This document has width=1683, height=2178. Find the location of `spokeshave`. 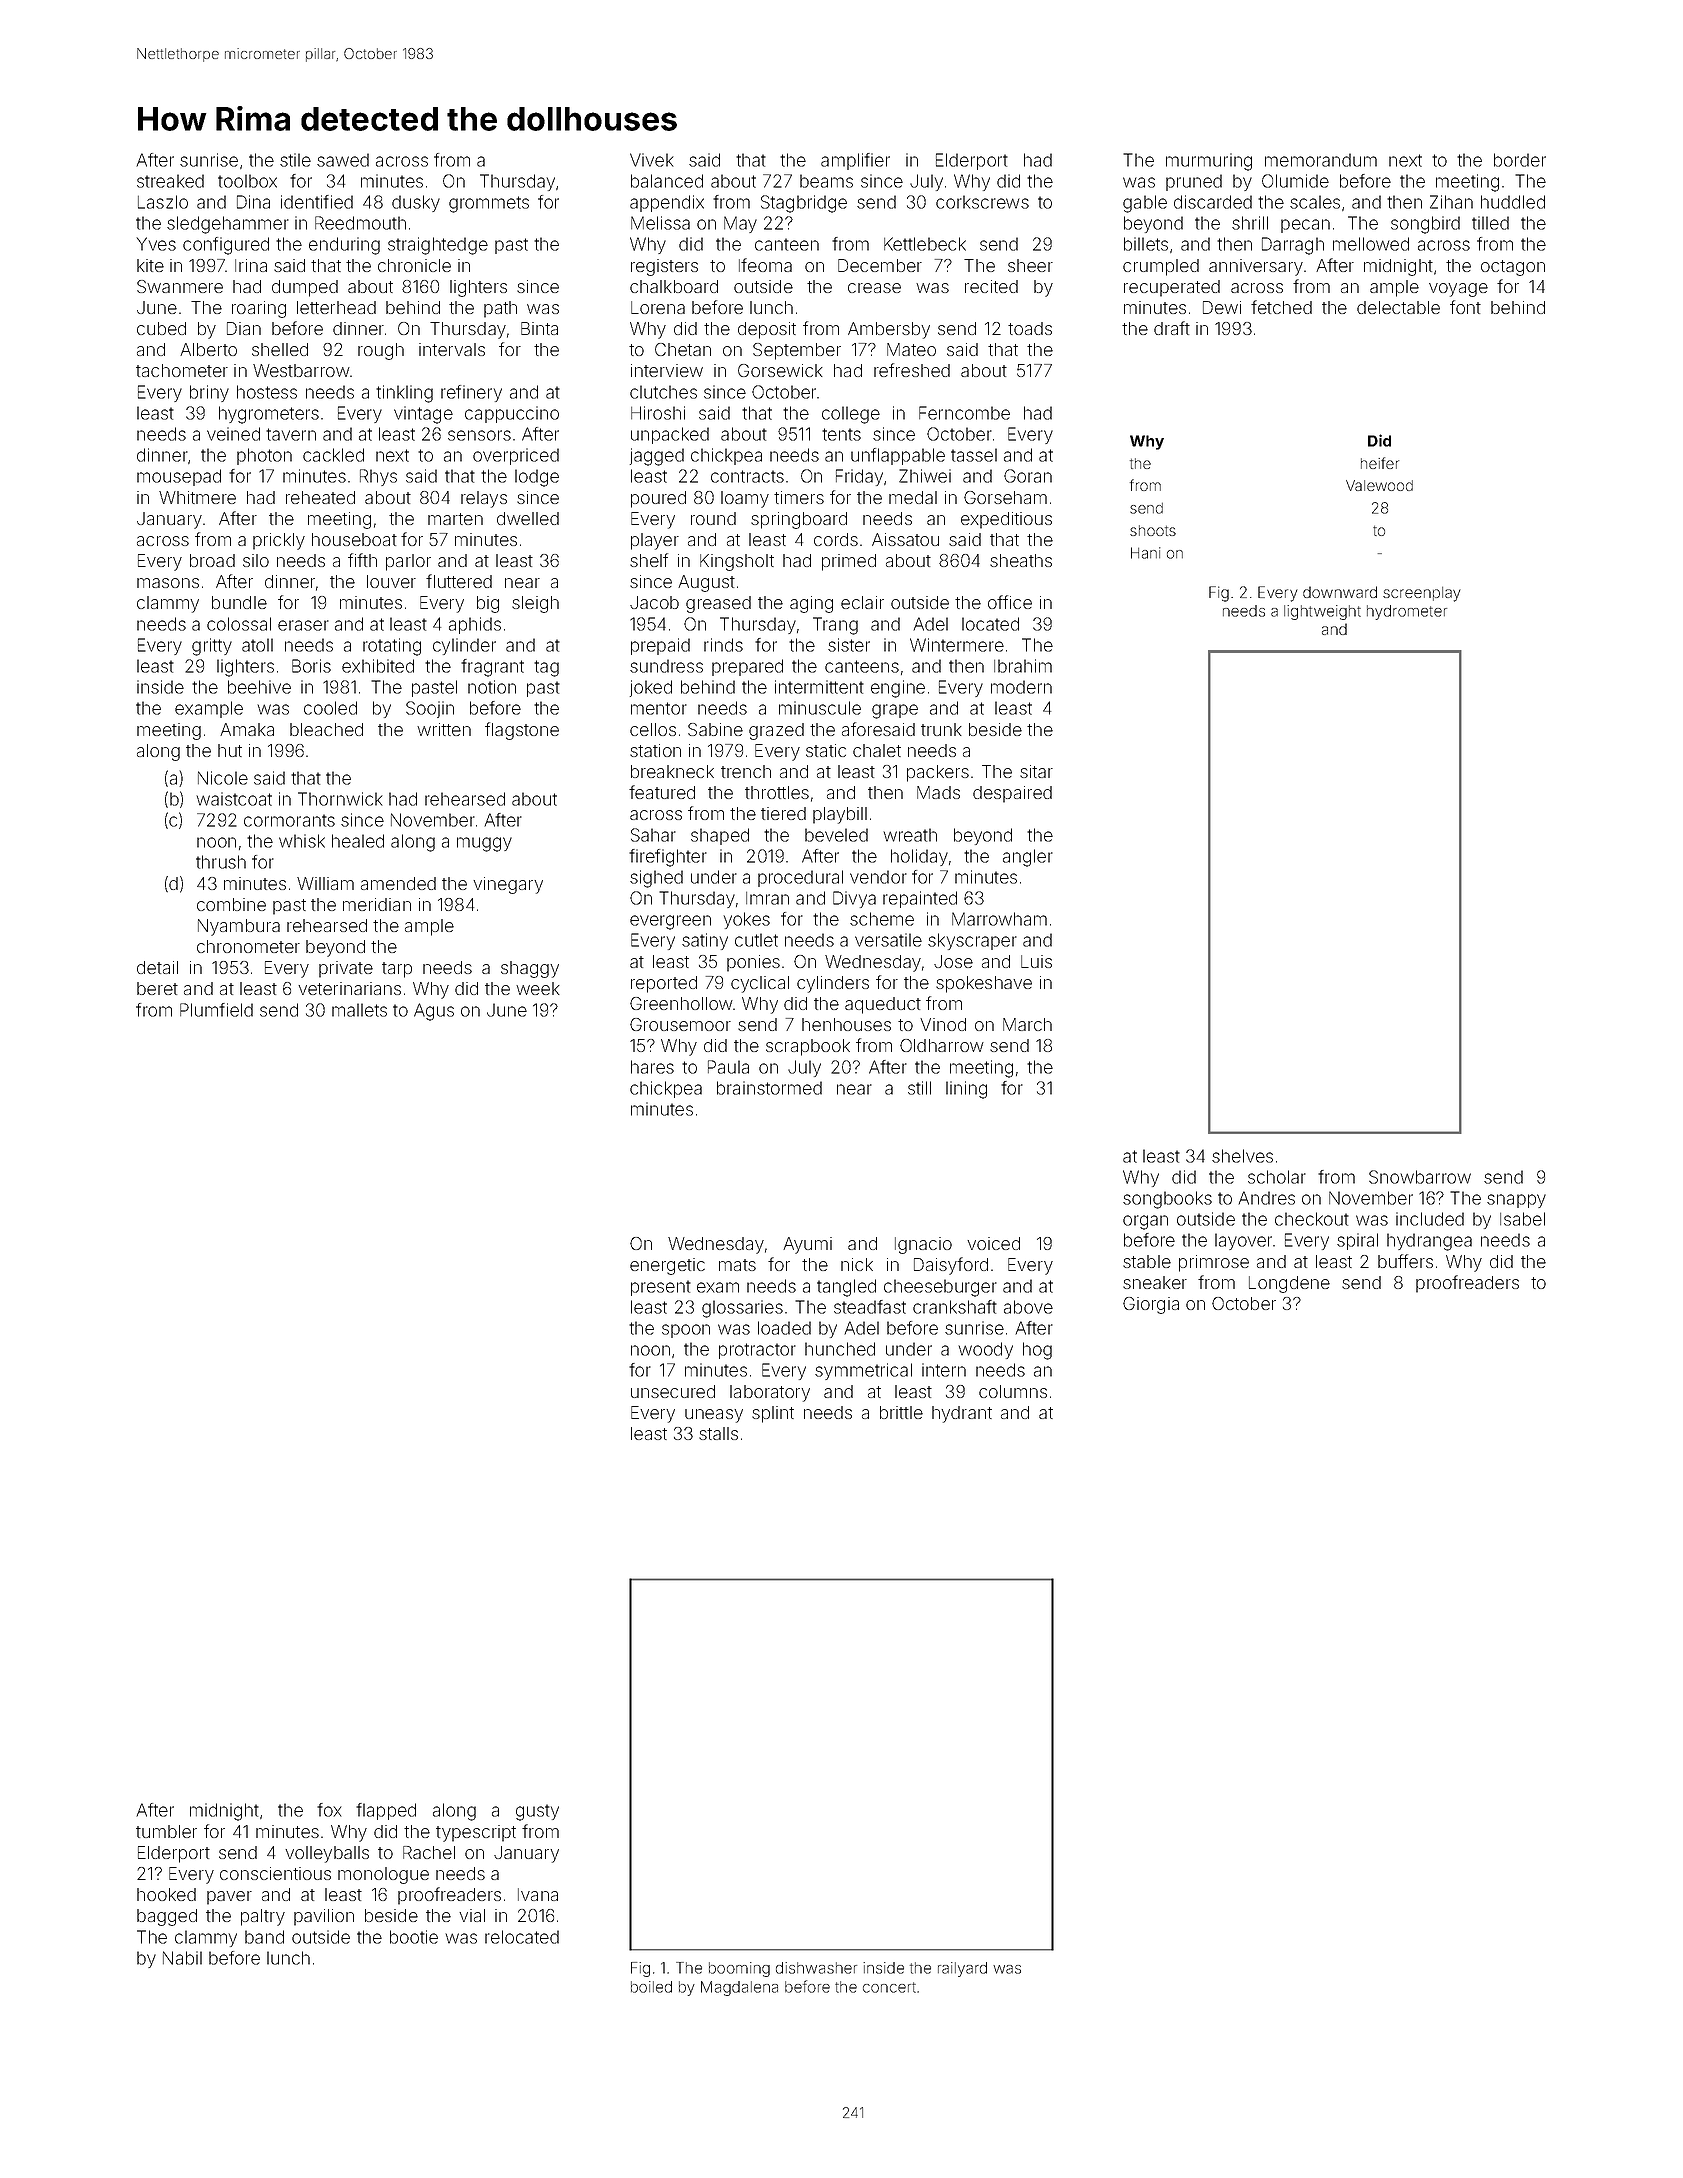

spokeshave is located at coordinates (984, 984).
